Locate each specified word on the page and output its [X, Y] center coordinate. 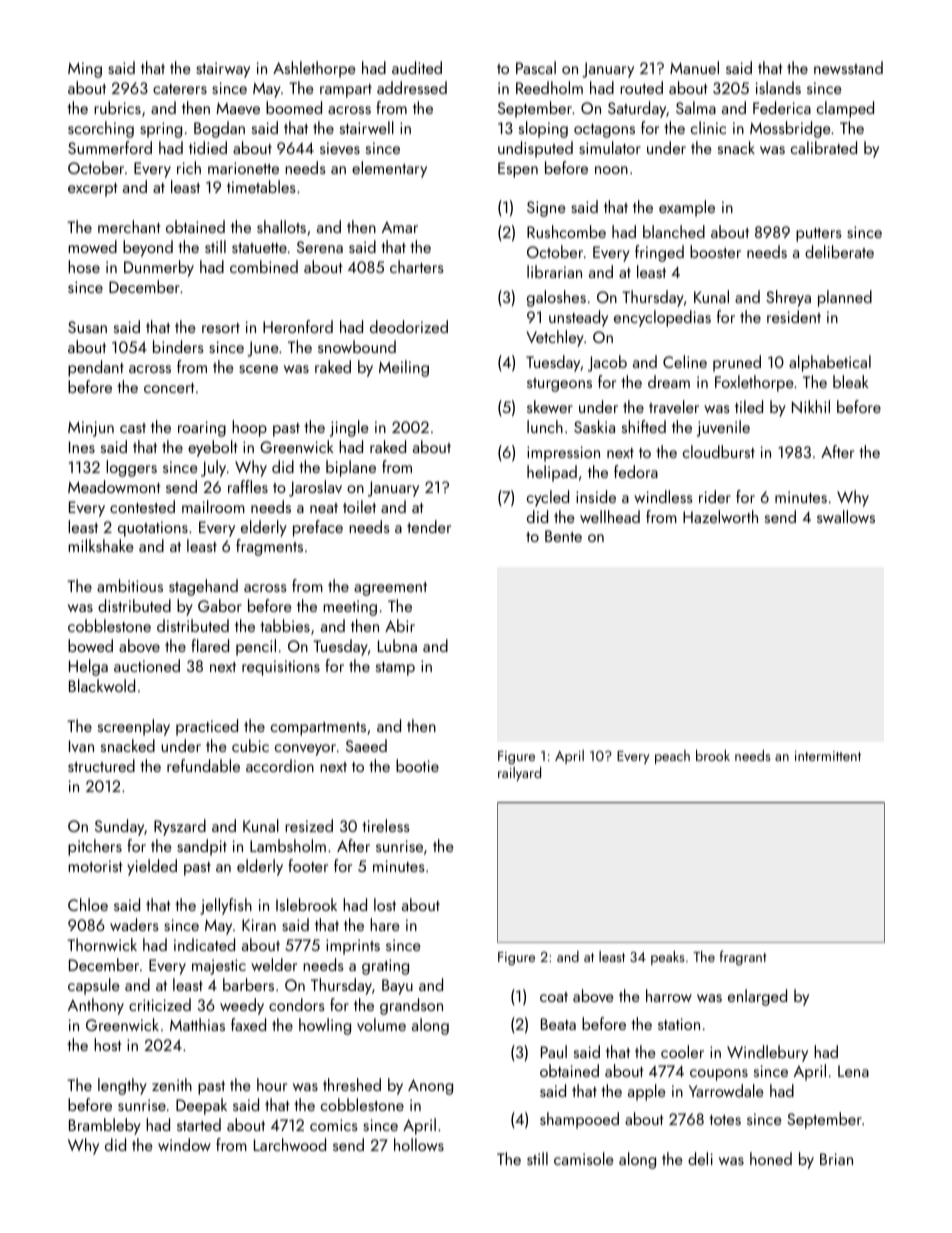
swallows [846, 516]
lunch [545, 426]
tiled [749, 406]
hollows [419, 1144]
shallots [281, 226]
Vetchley [555, 338]
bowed [90, 645]
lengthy [122, 1086]
